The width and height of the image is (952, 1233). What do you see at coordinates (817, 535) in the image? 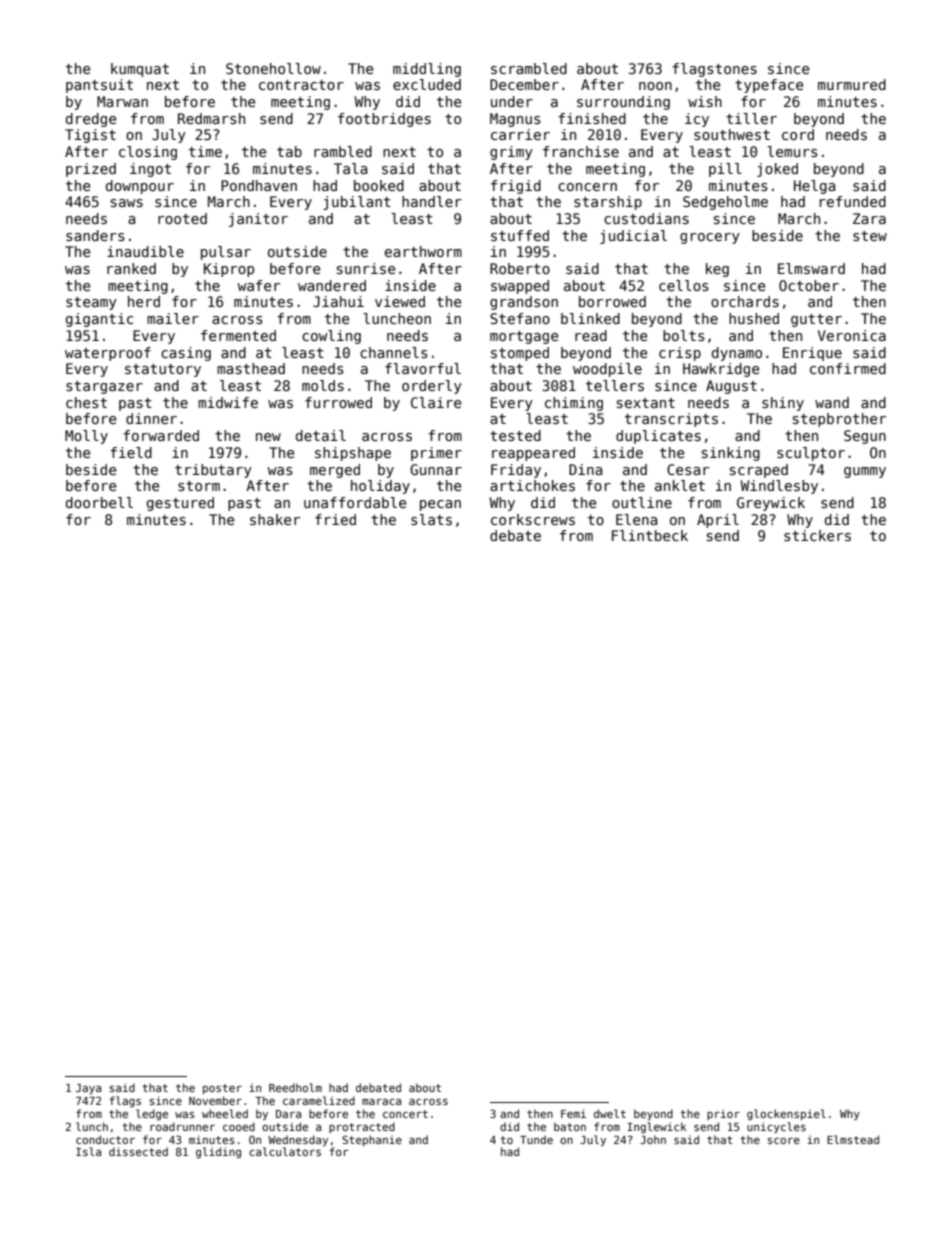
I see `stickers` at bounding box center [817, 535].
